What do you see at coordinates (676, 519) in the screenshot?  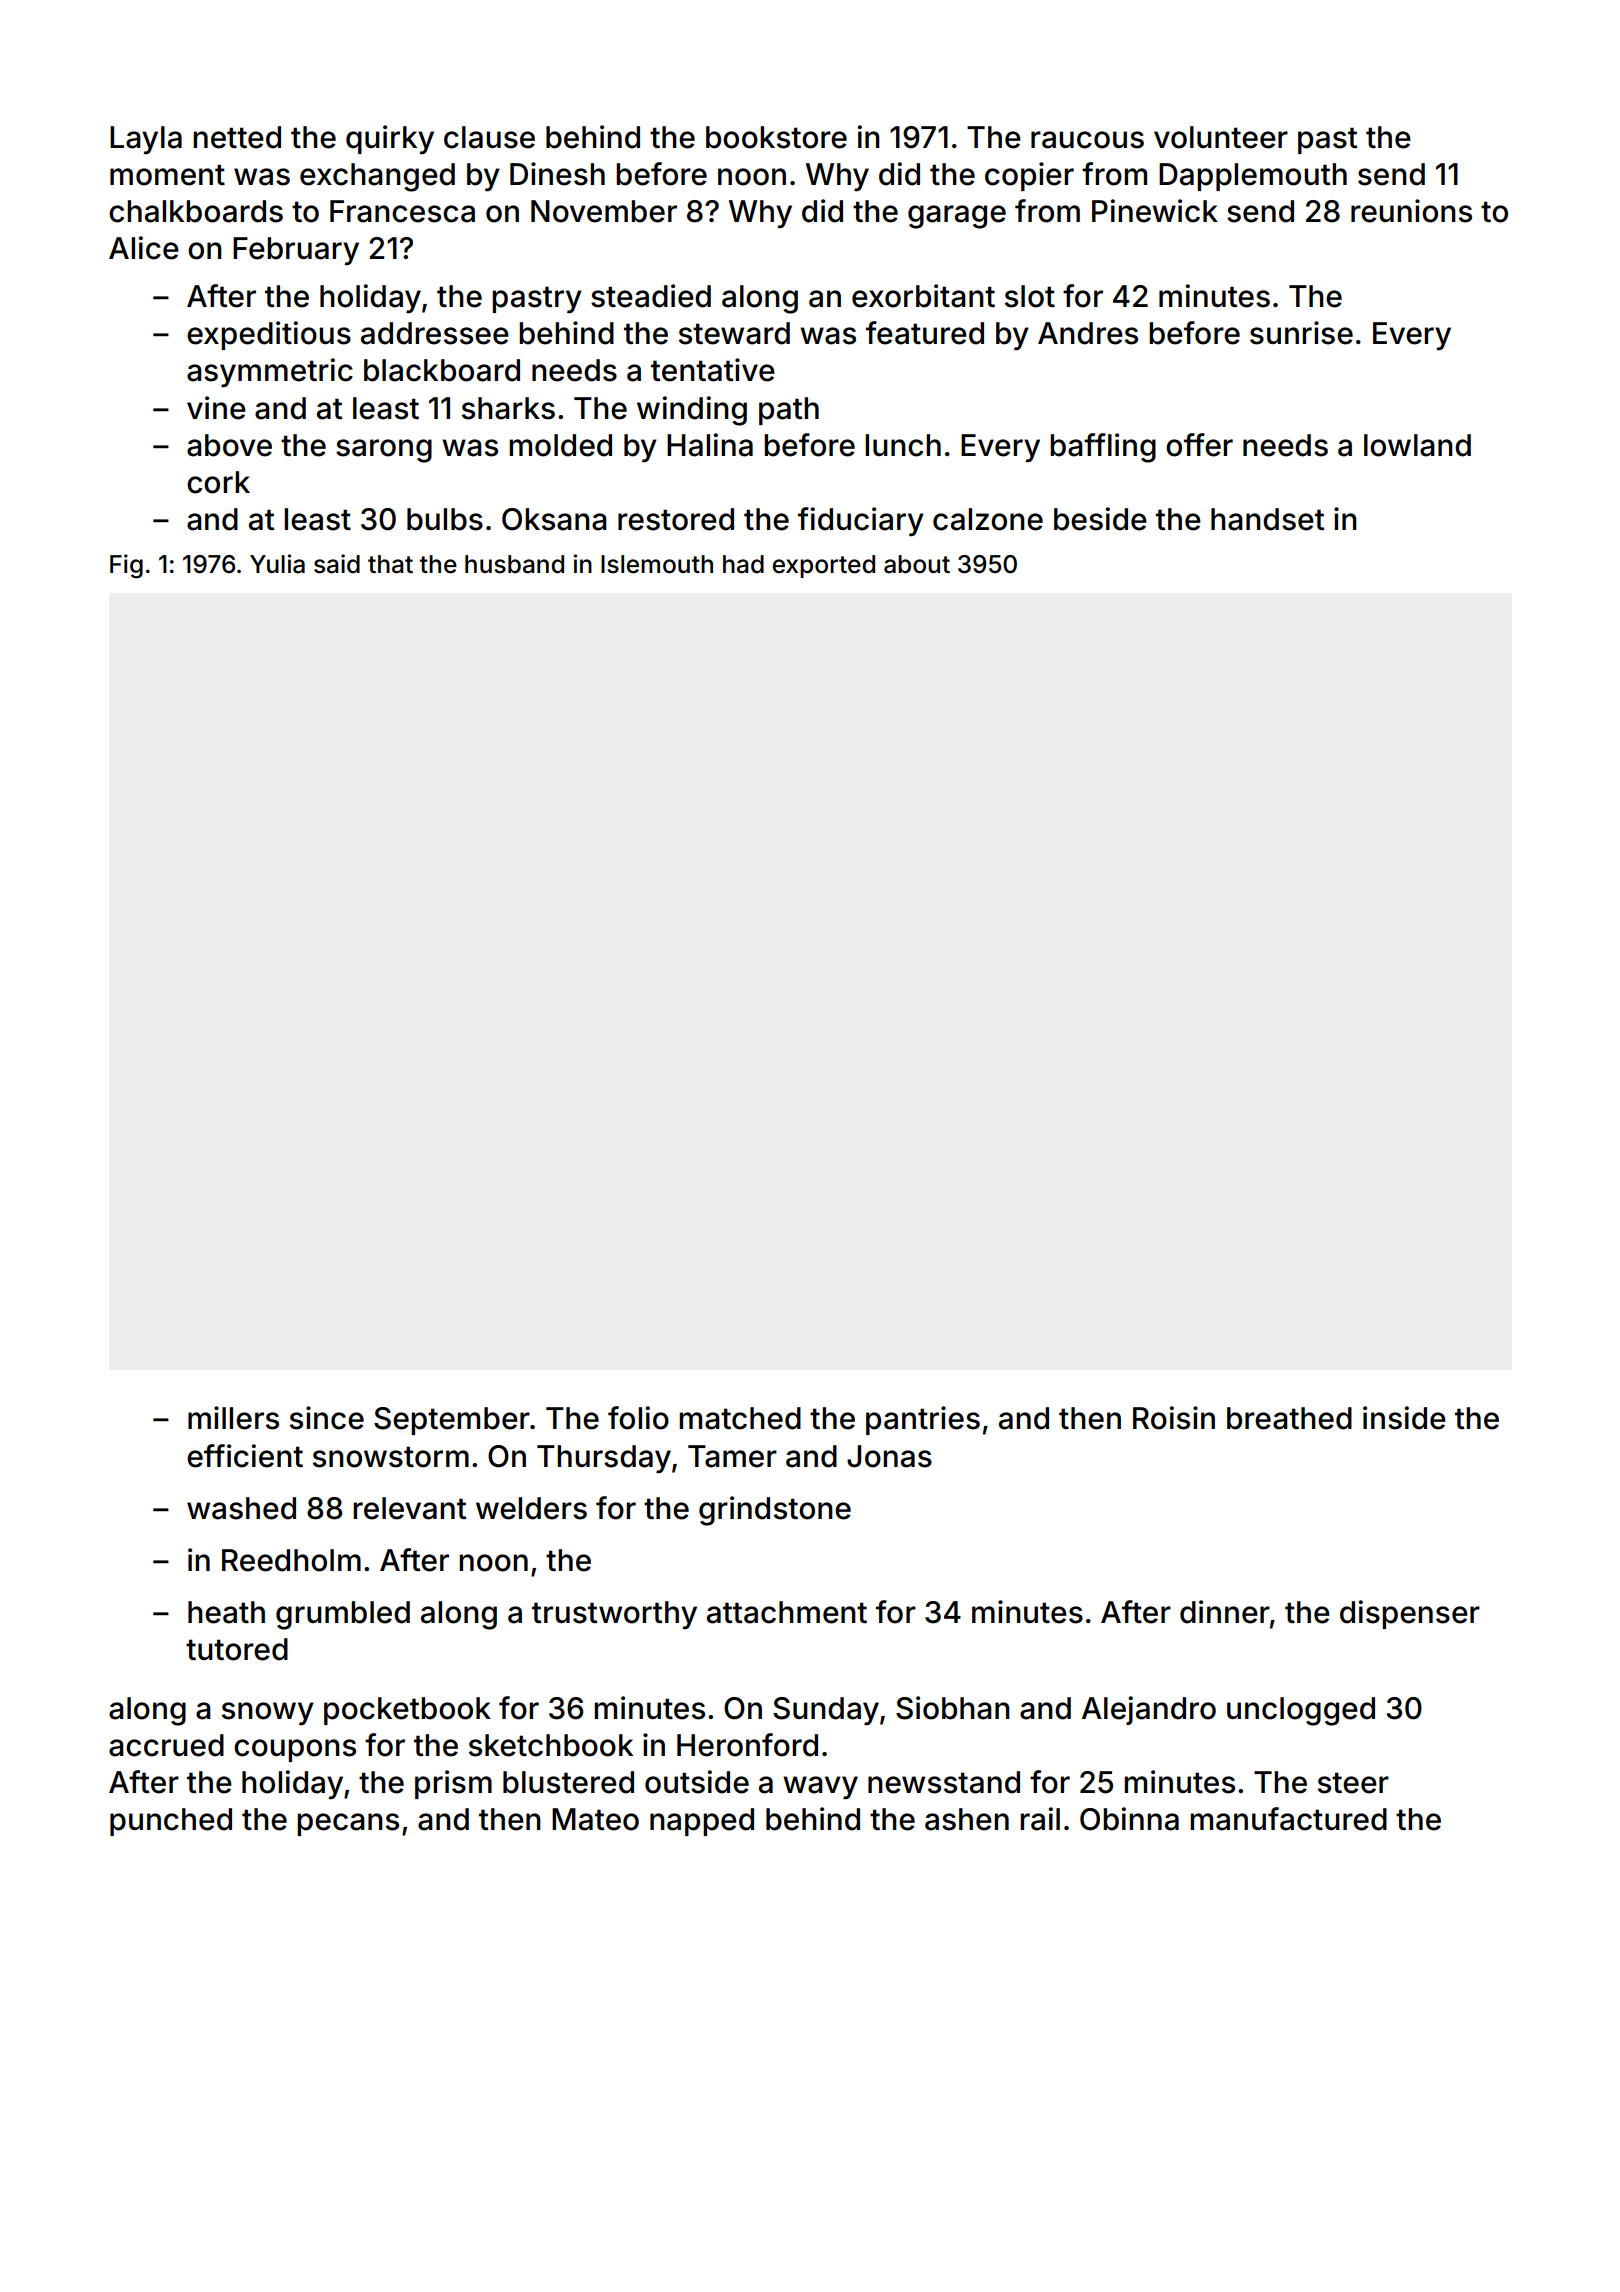 I see `restored` at bounding box center [676, 519].
